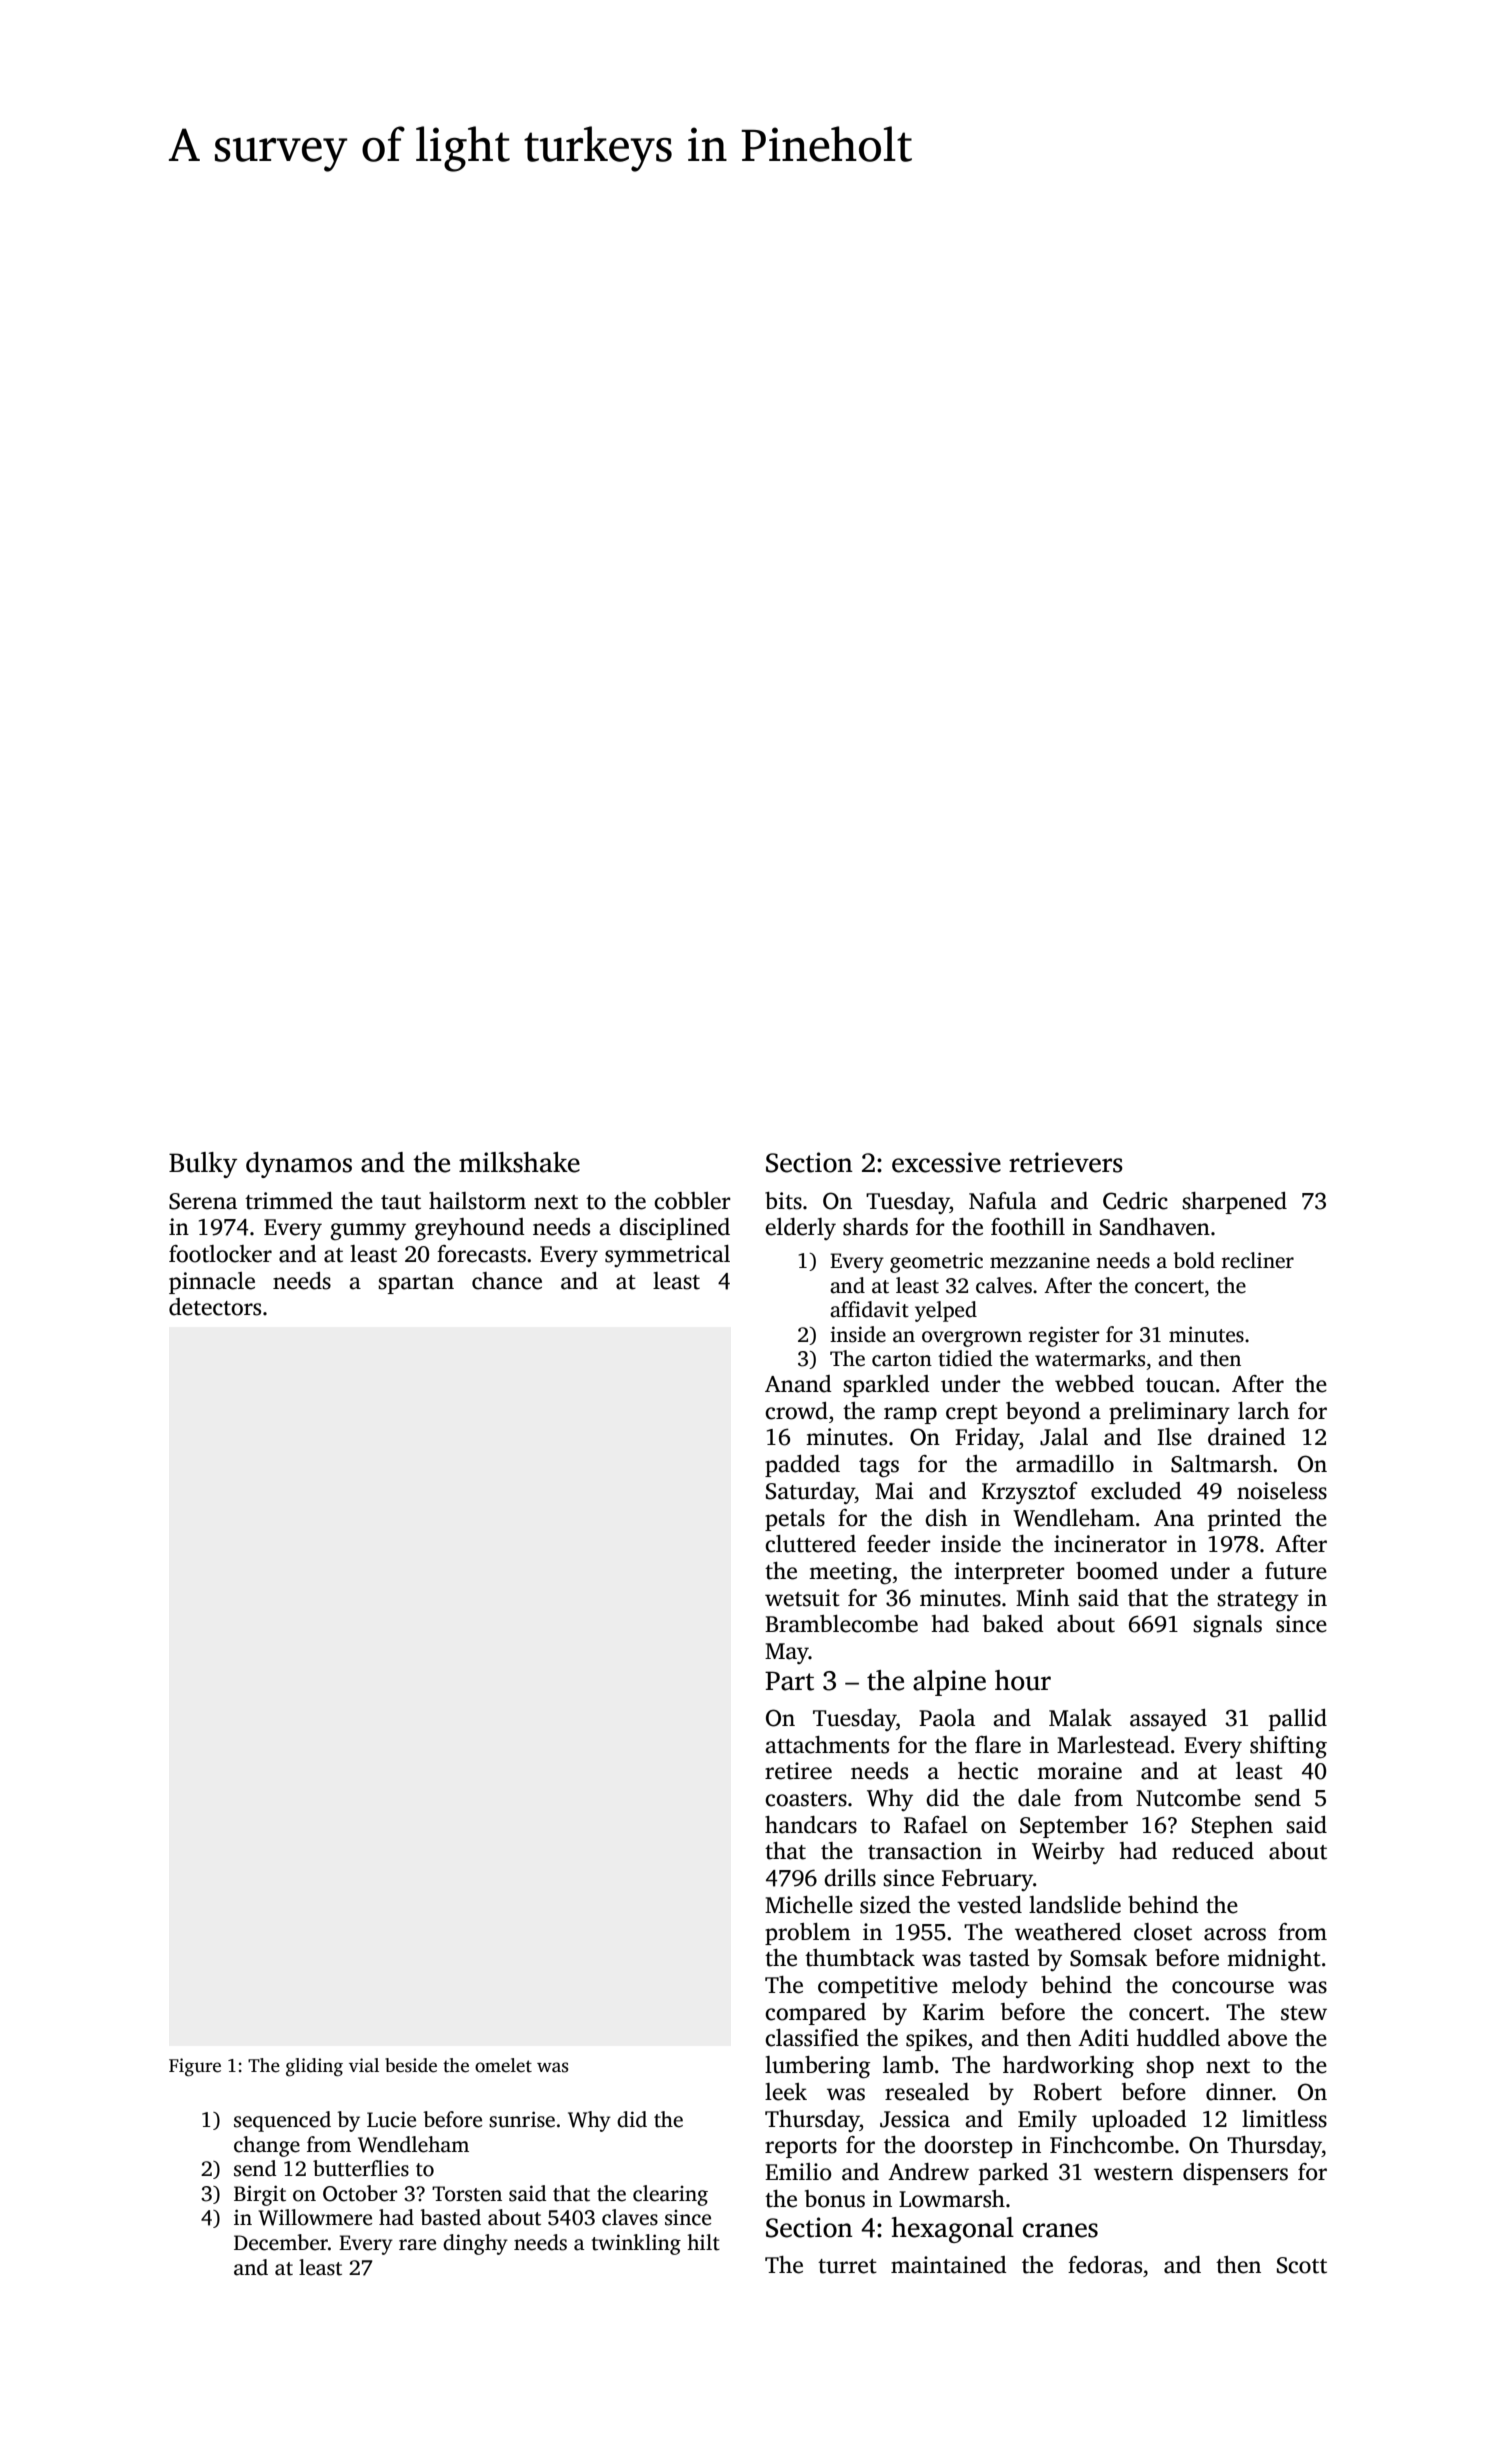 This screenshot has width=1496, height=2464. I want to click on dinghy, so click(475, 2244).
